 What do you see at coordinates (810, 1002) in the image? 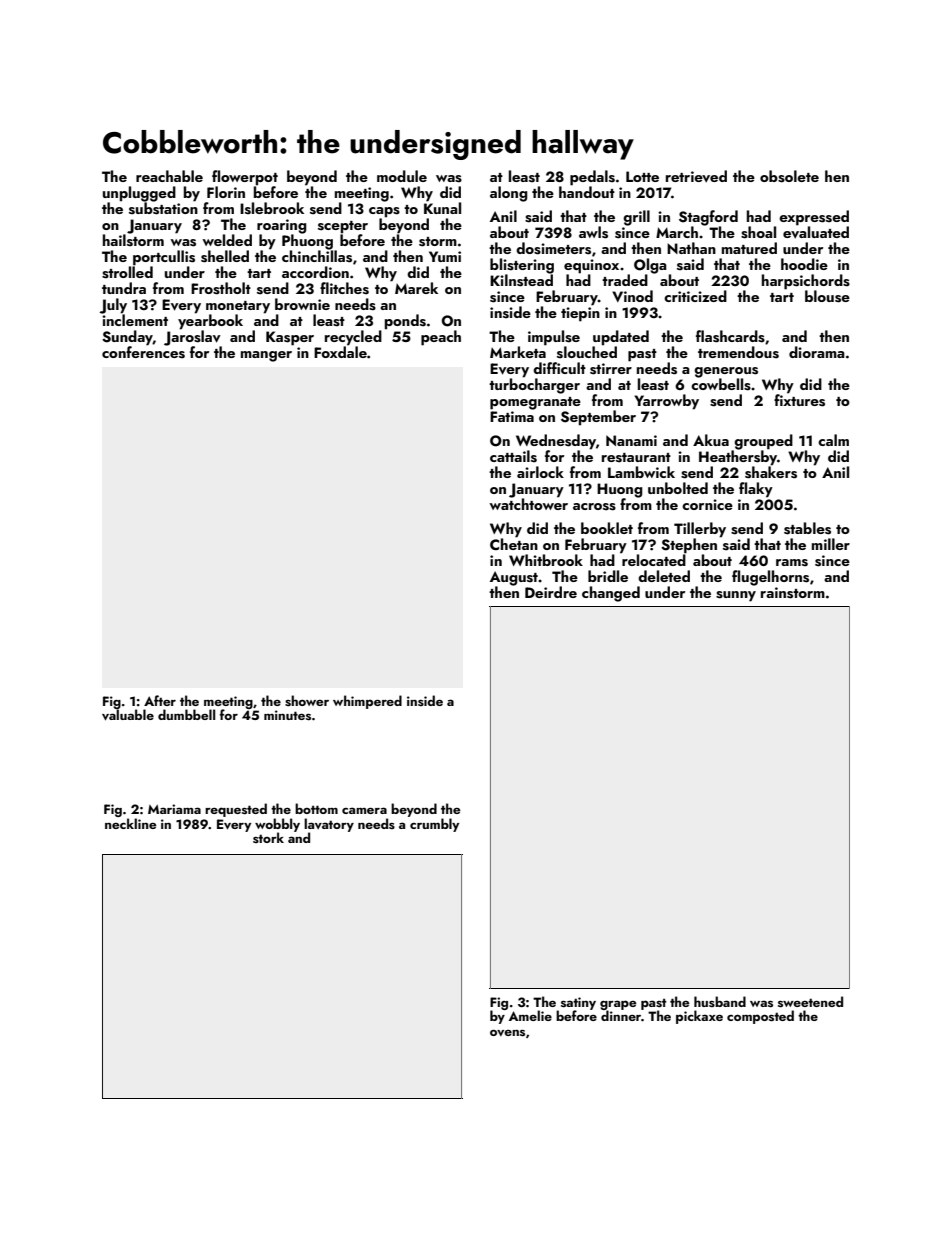
I see `sweetened` at bounding box center [810, 1002].
